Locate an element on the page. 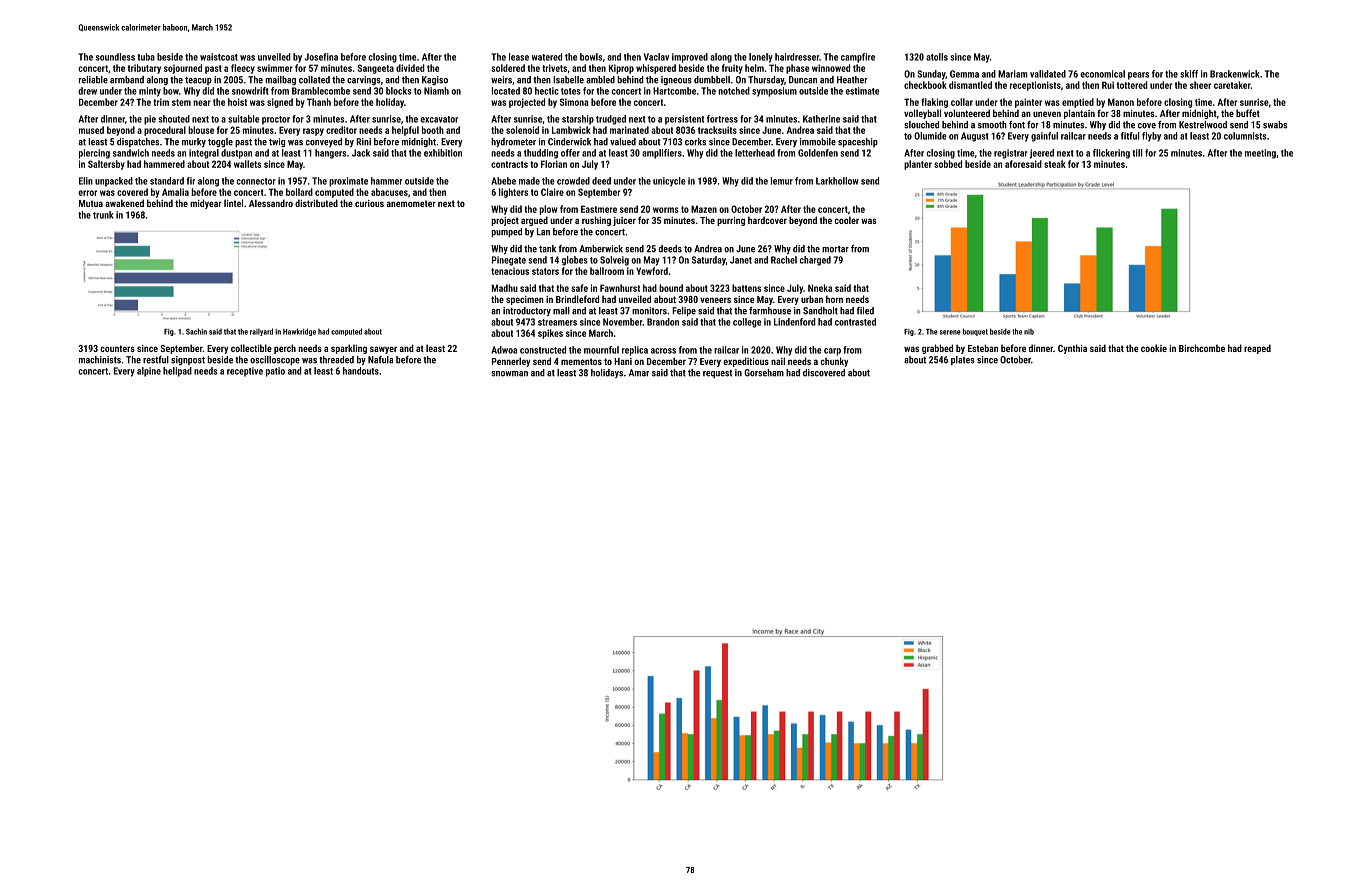 The image size is (1372, 887). Mazen is located at coordinates (704, 209).
